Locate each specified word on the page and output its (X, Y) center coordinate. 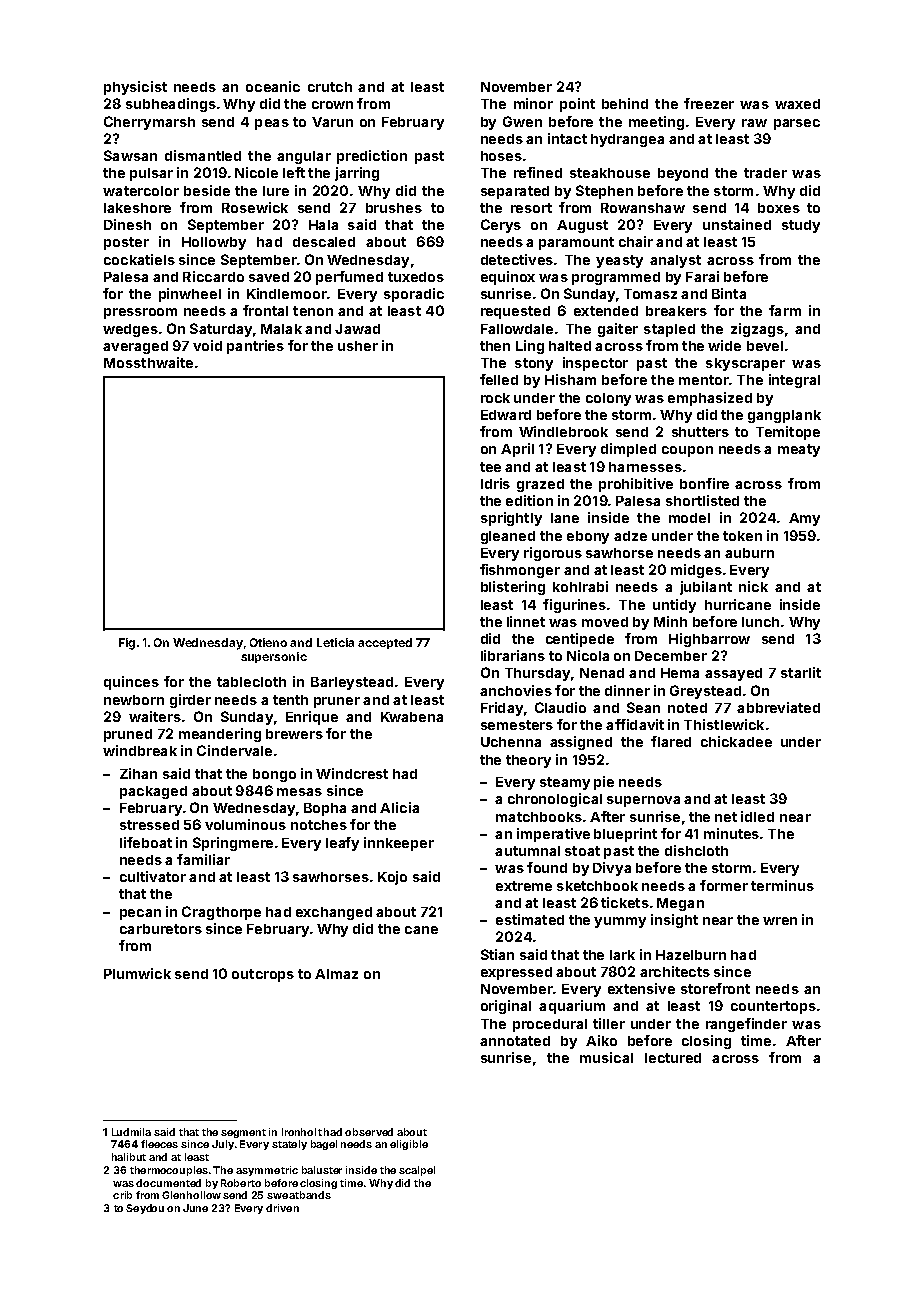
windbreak (140, 750)
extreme (524, 886)
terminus (782, 885)
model (689, 518)
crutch (330, 87)
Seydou (145, 1209)
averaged (135, 347)
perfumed (349, 278)
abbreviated (778, 707)
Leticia (335, 642)
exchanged (334, 913)
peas (272, 124)
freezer (709, 103)
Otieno (268, 642)
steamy (565, 783)
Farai (702, 276)
